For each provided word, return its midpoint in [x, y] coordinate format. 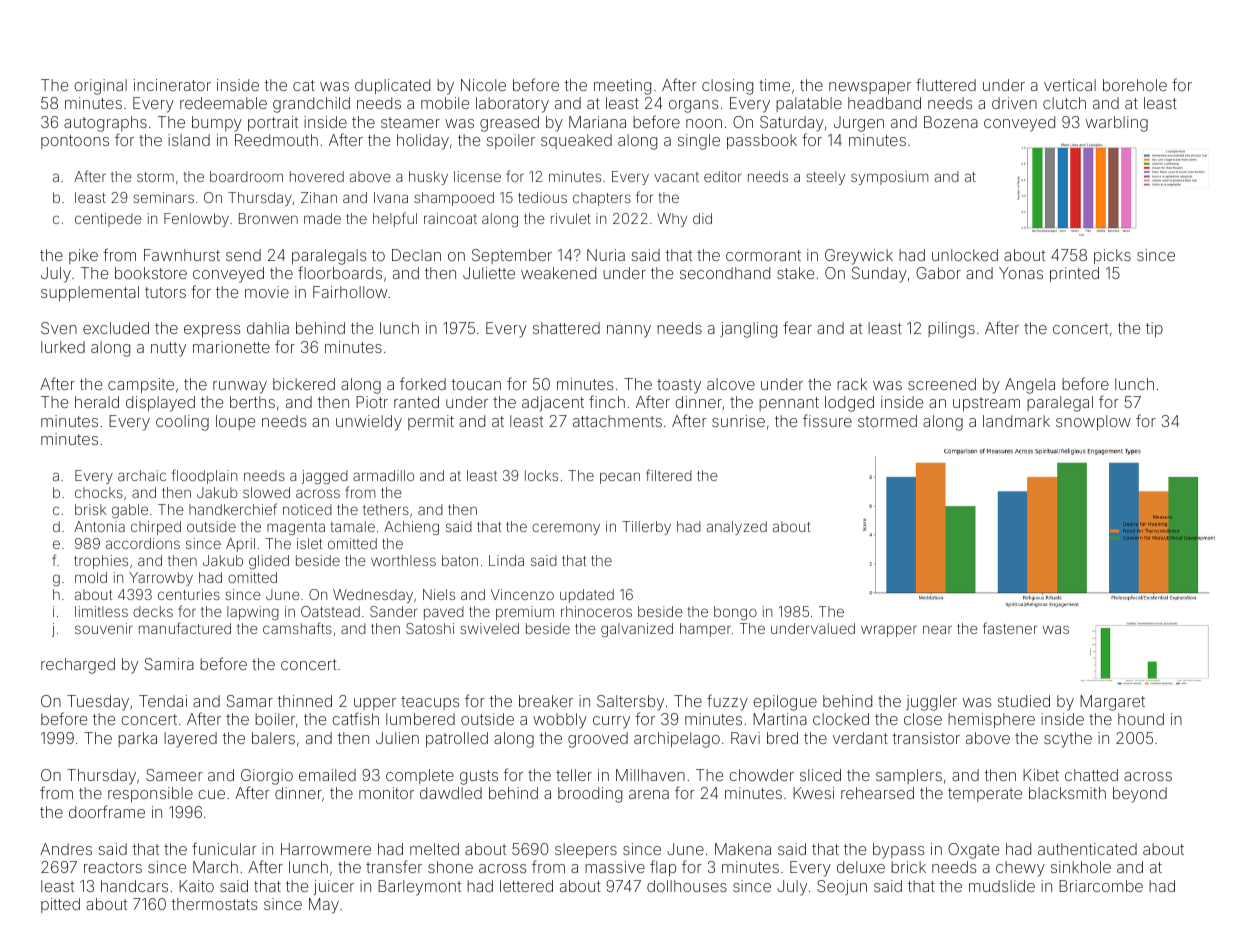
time [774, 85]
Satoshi [430, 628]
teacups [430, 703]
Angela [1030, 386]
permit [431, 422]
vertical [1070, 85]
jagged [324, 477]
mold [91, 577]
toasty [679, 386]
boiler [275, 719]
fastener [1010, 628]
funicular [224, 848]
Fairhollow [350, 292]
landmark [1016, 421]
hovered [317, 176]
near [937, 629]
